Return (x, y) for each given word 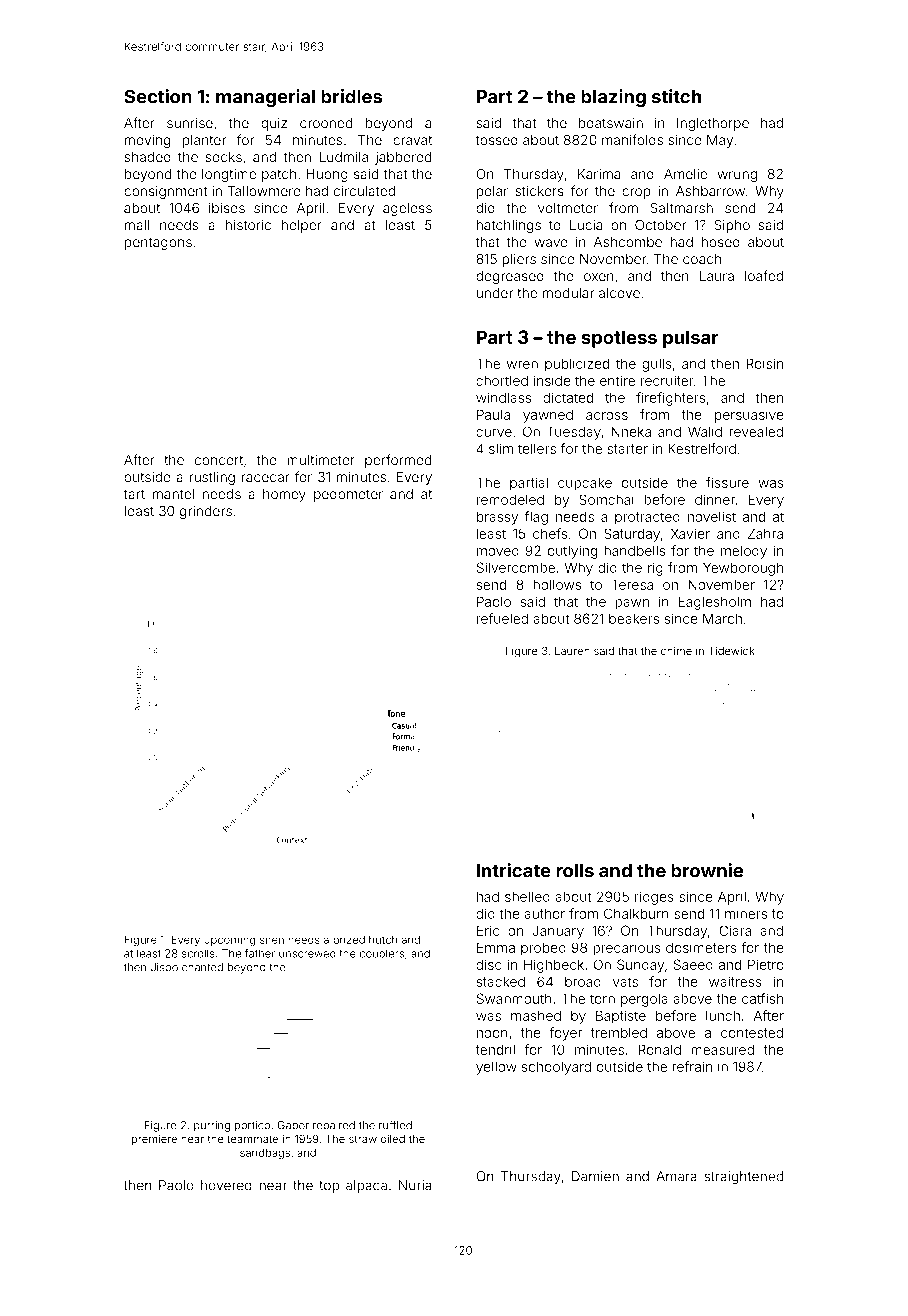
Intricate (514, 870)
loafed (764, 275)
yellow (496, 1068)
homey (284, 495)
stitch (676, 96)
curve (494, 433)
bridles (351, 96)
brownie (707, 870)
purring (212, 1126)
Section (158, 96)
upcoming (229, 940)
